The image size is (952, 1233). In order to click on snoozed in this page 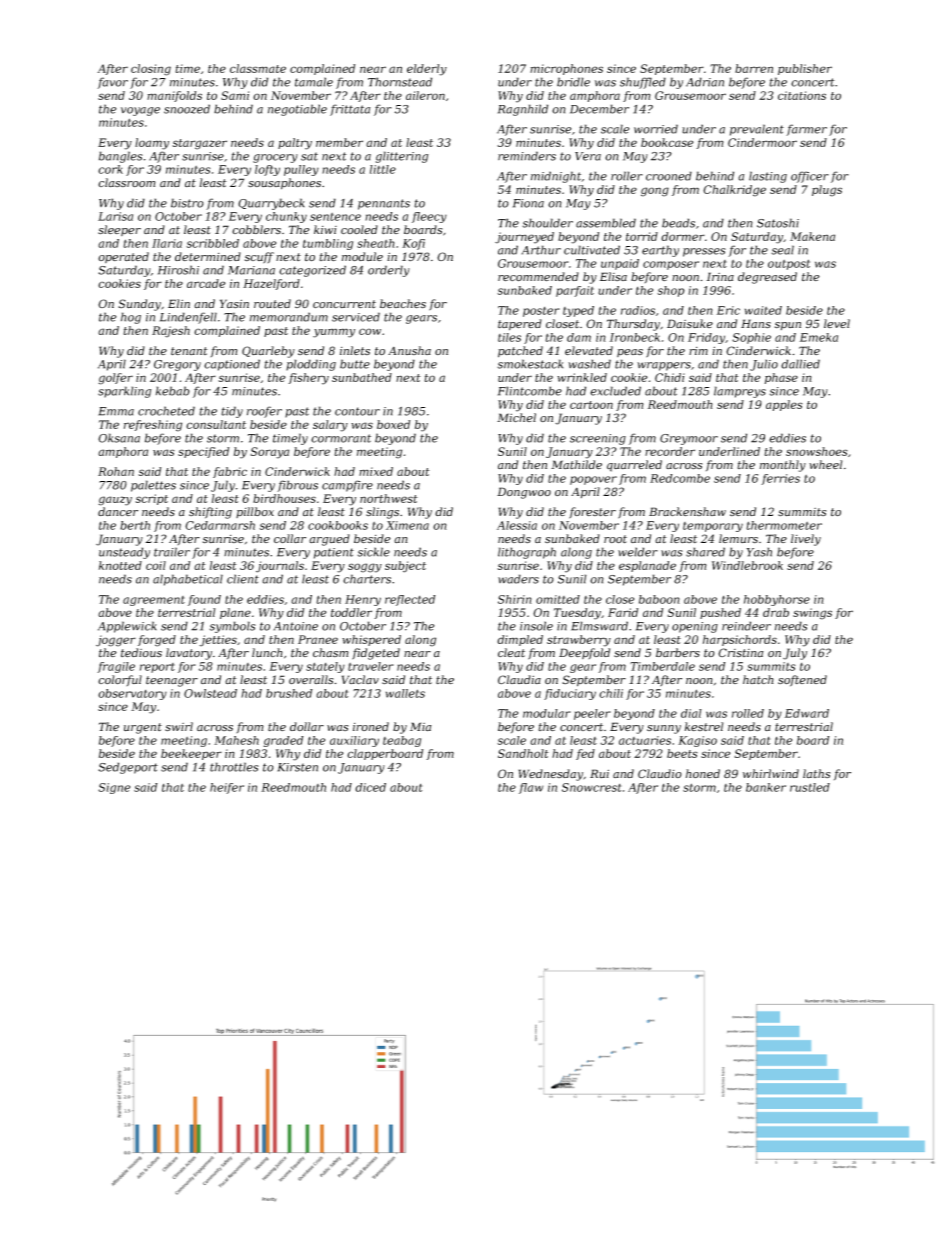, I will do `click(187, 109)`.
